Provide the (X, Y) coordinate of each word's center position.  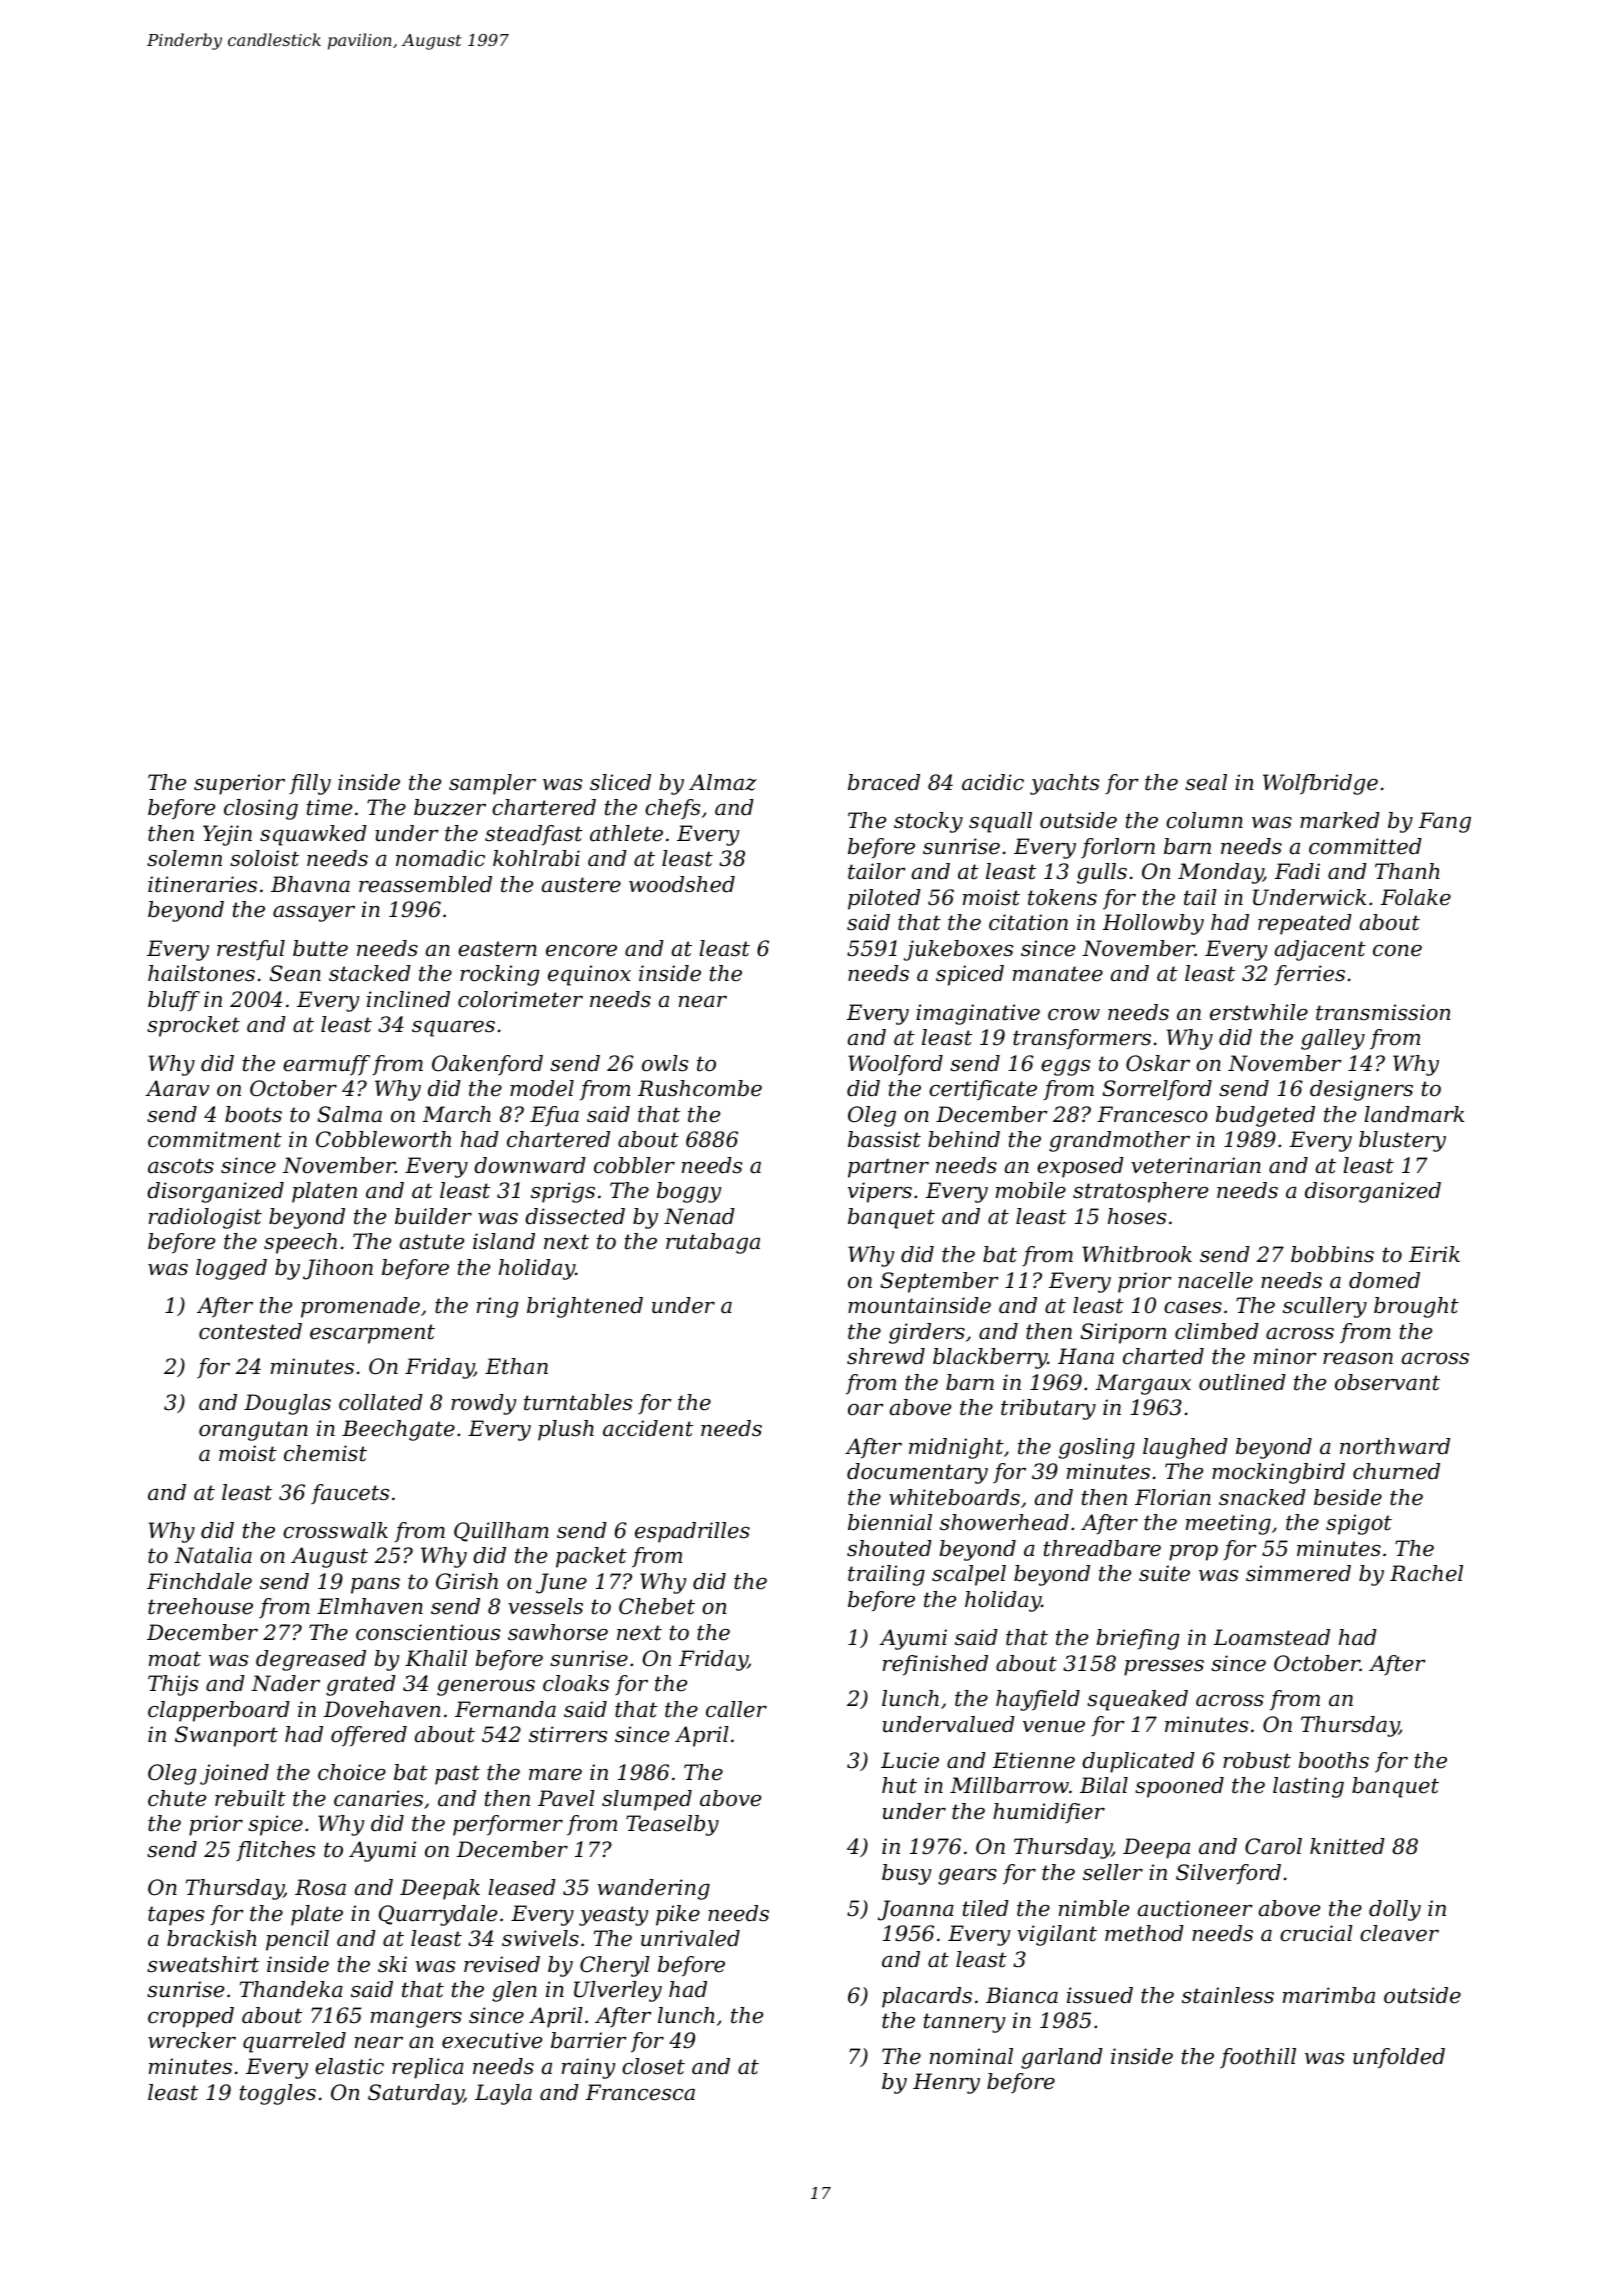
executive (492, 2040)
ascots (181, 1166)
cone (1397, 951)
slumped (647, 1800)
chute (177, 1798)
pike (678, 1915)
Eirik (1434, 1254)
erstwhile (1259, 1012)
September (940, 1282)
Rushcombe (700, 1088)
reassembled (425, 884)
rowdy (483, 1404)
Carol (1273, 1846)
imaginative (978, 1014)
